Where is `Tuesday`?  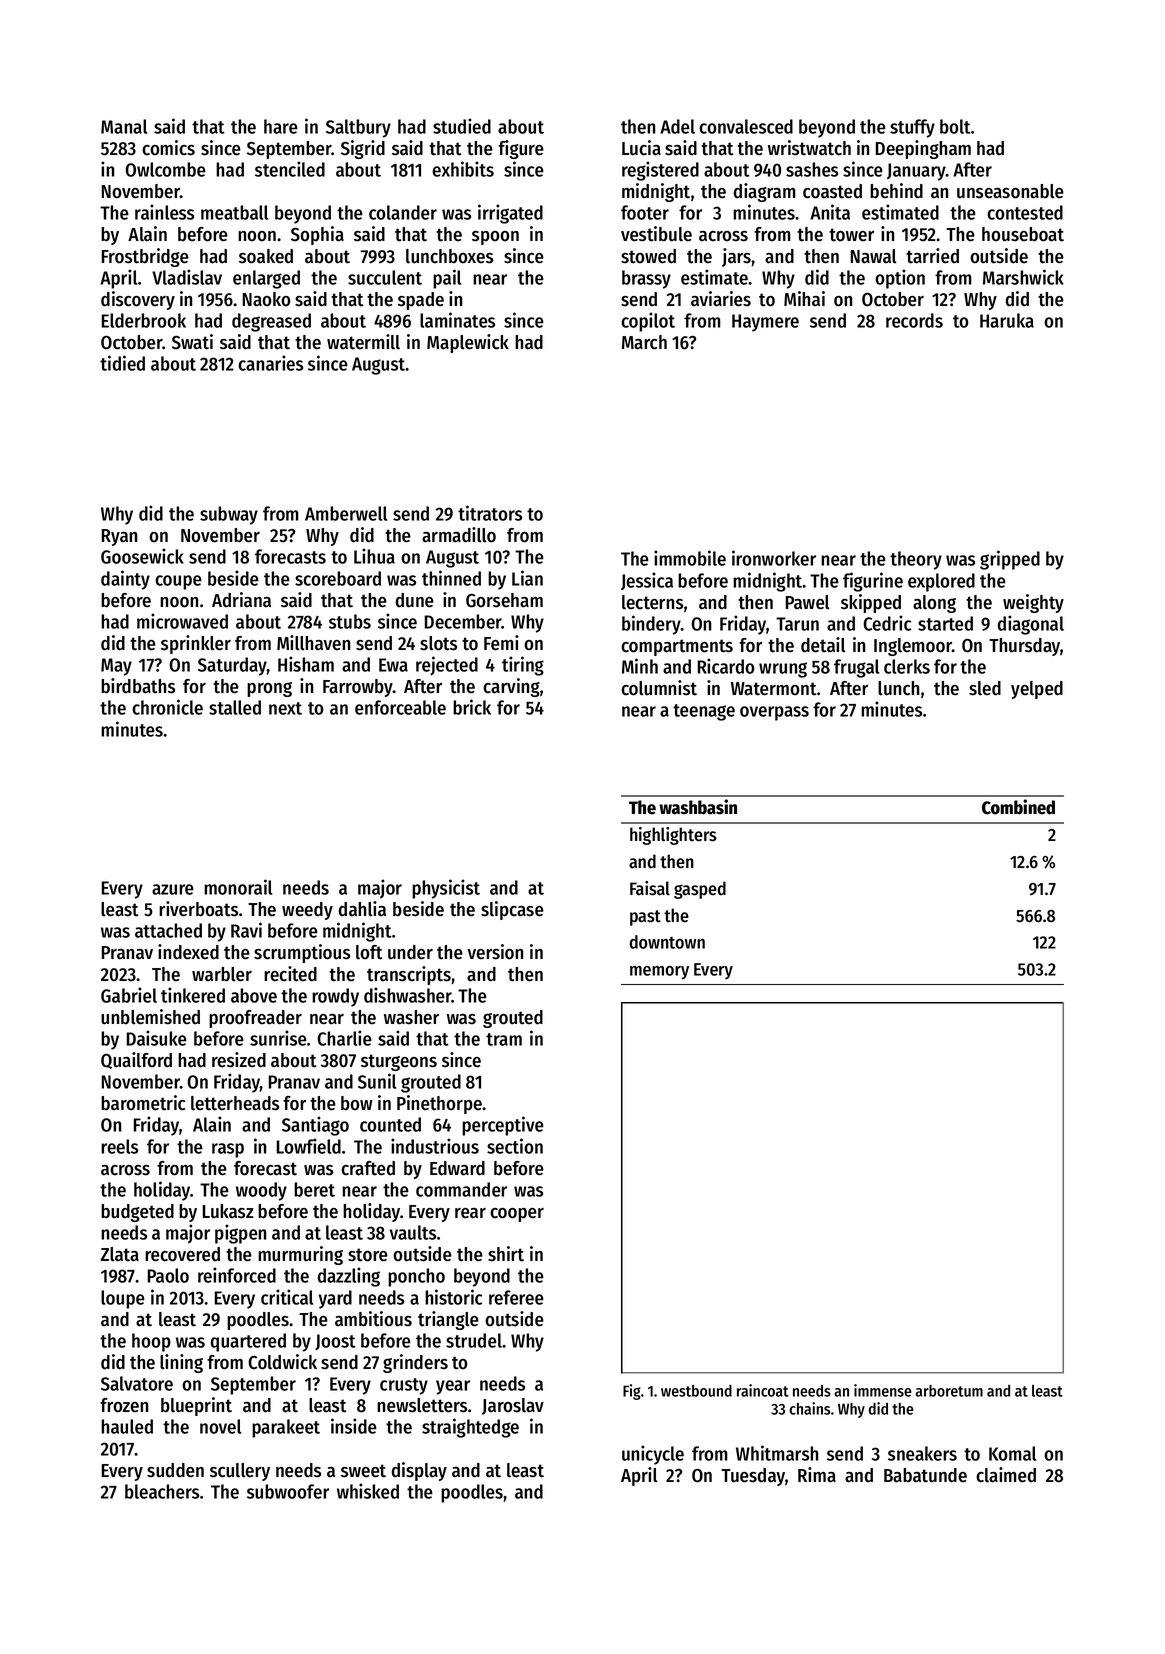 Tuesday is located at coordinates (753, 1477).
